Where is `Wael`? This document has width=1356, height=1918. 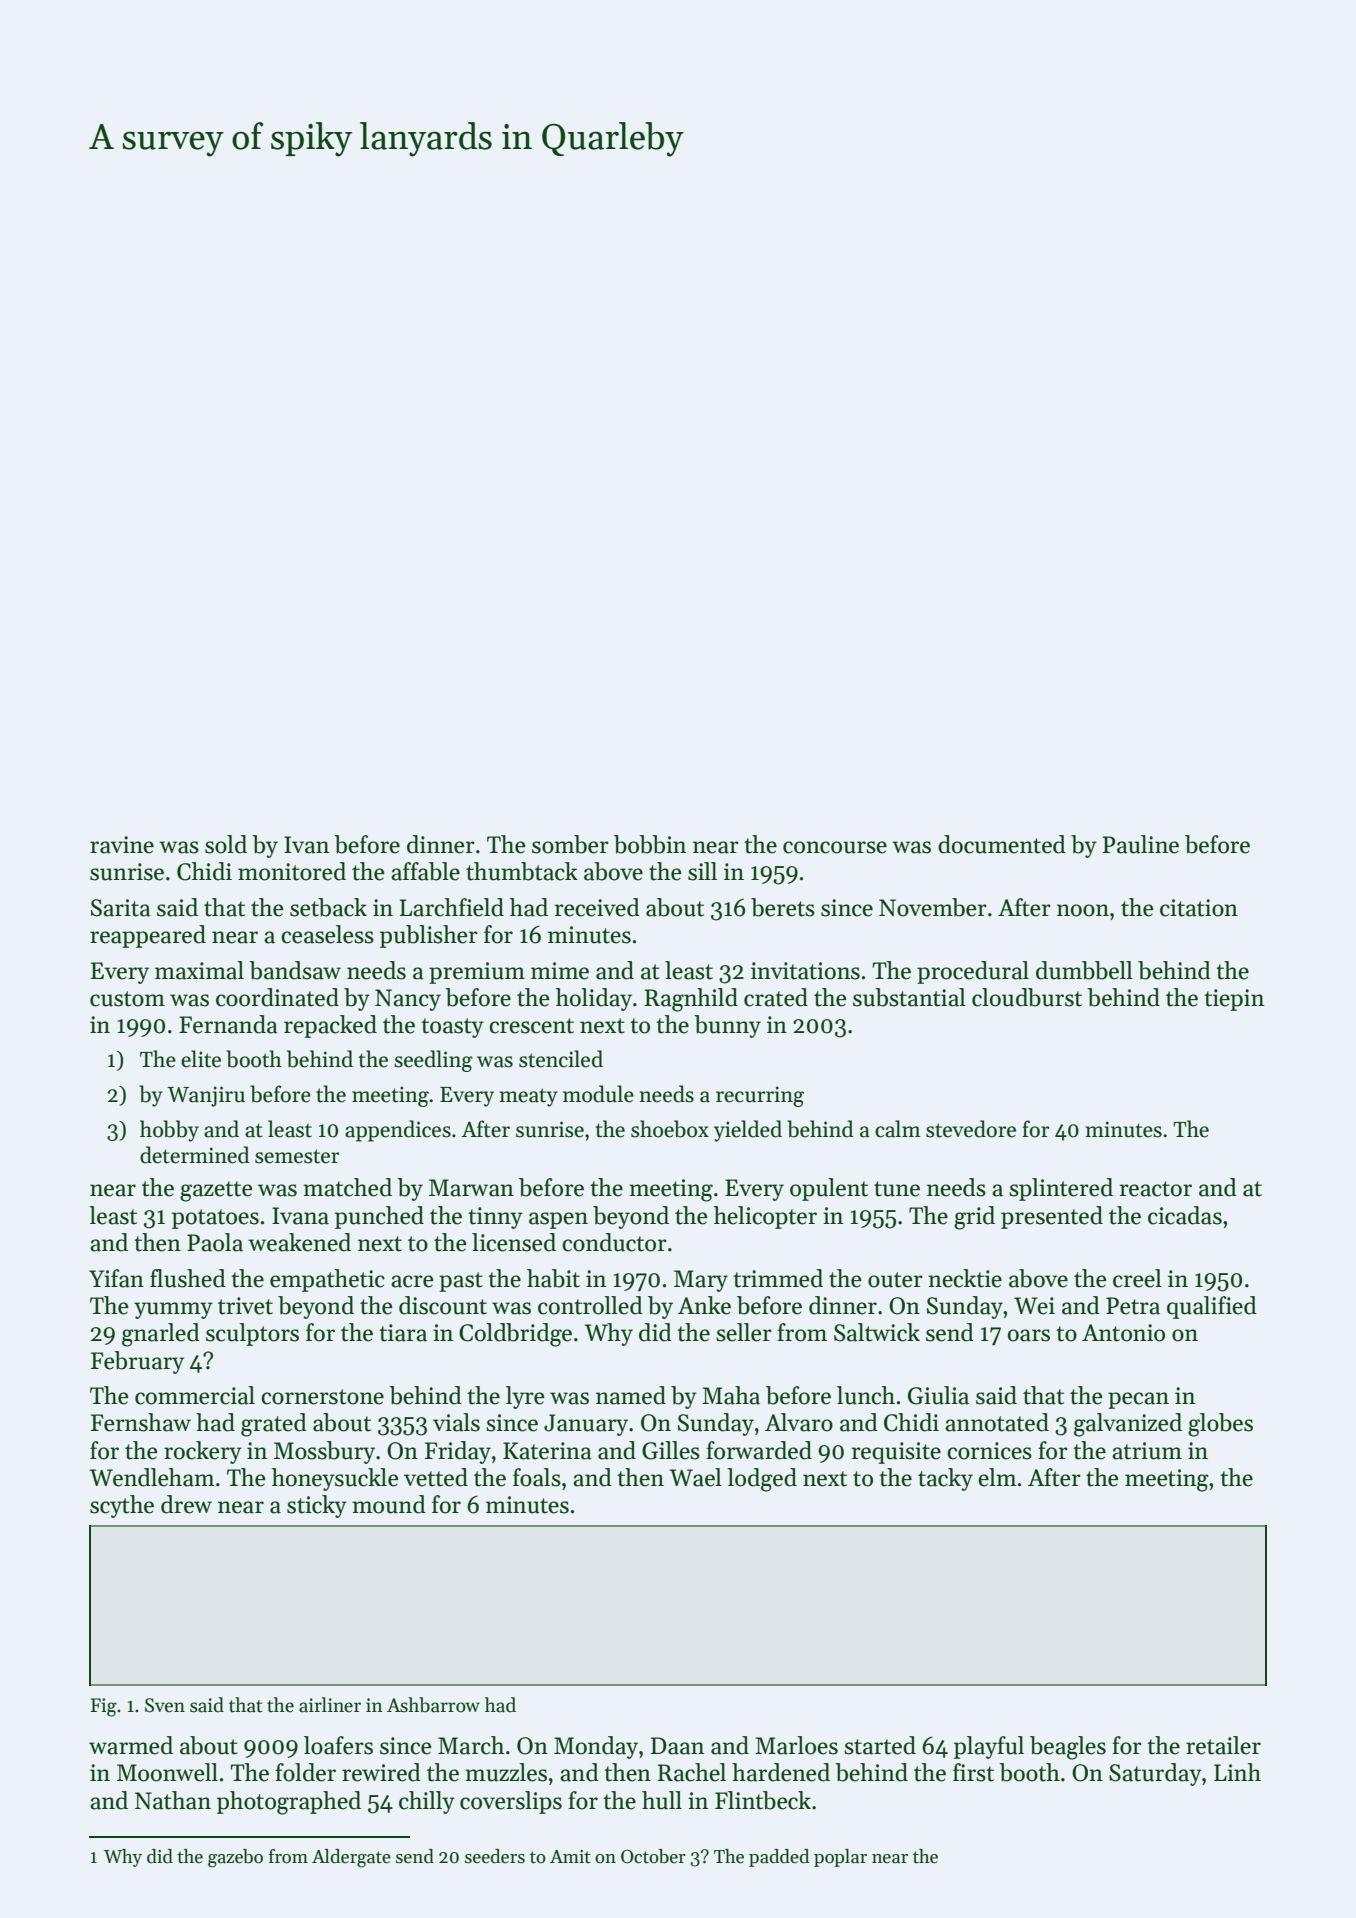 Wael is located at coordinates (695, 1477).
